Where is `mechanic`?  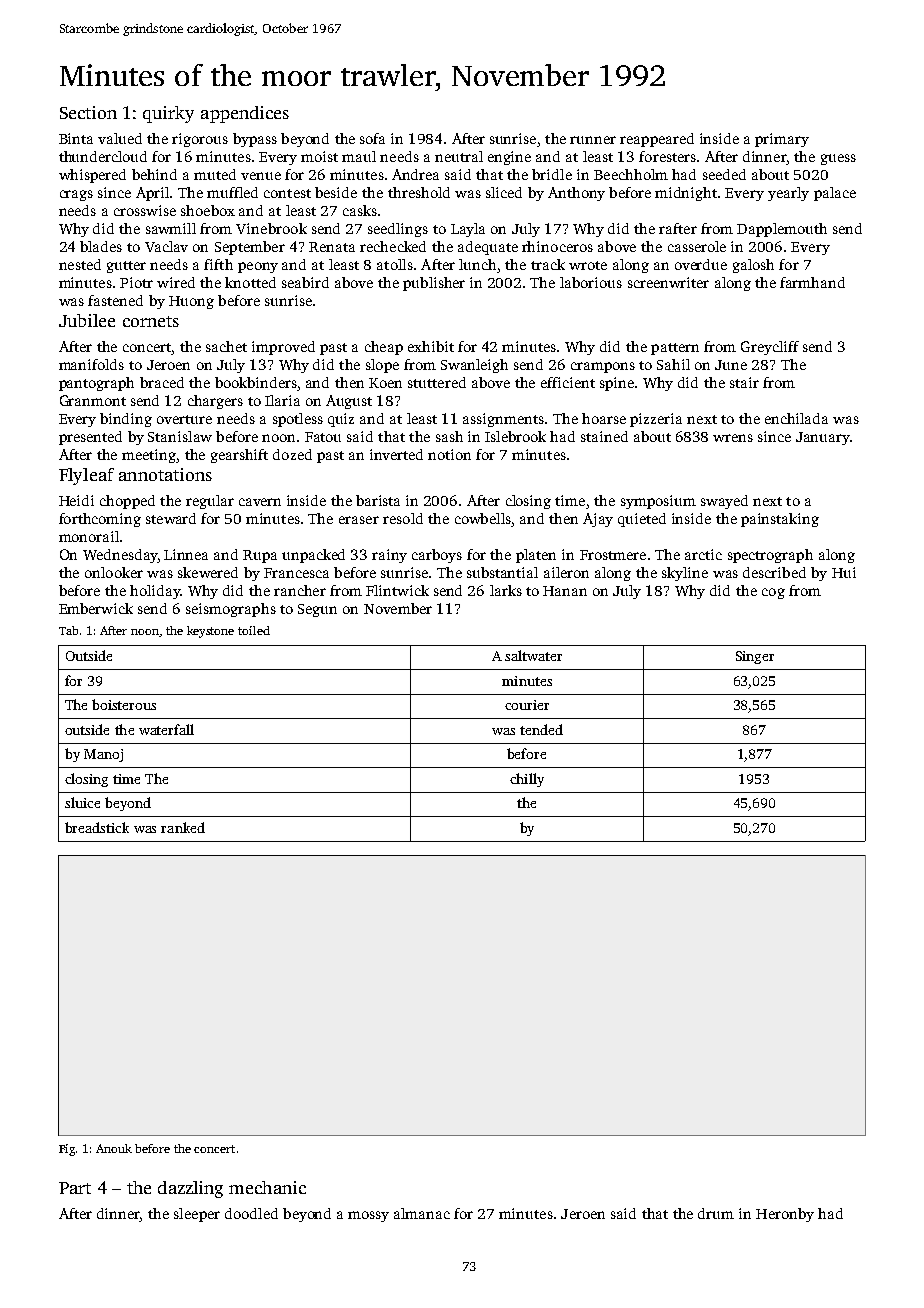
mechanic is located at coordinates (267, 1187).
